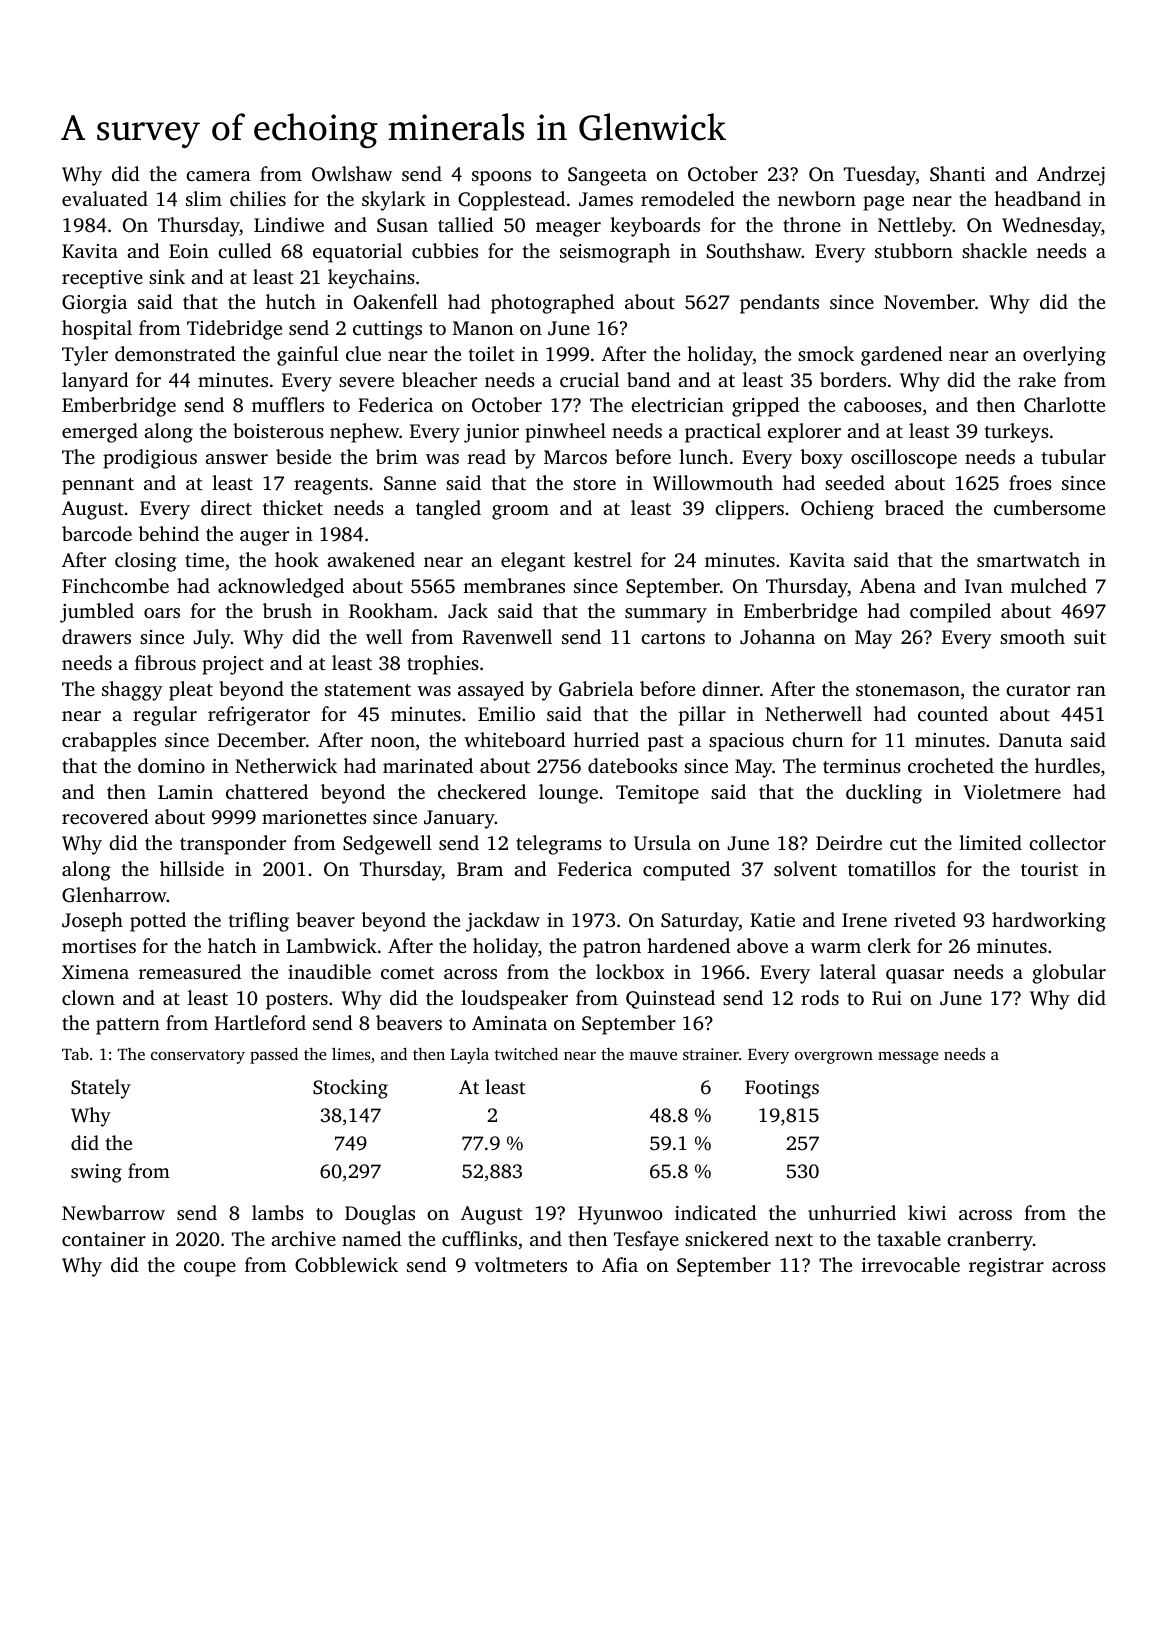 This screenshot has width=1168, height=1652. I want to click on marionettes, so click(314, 817).
